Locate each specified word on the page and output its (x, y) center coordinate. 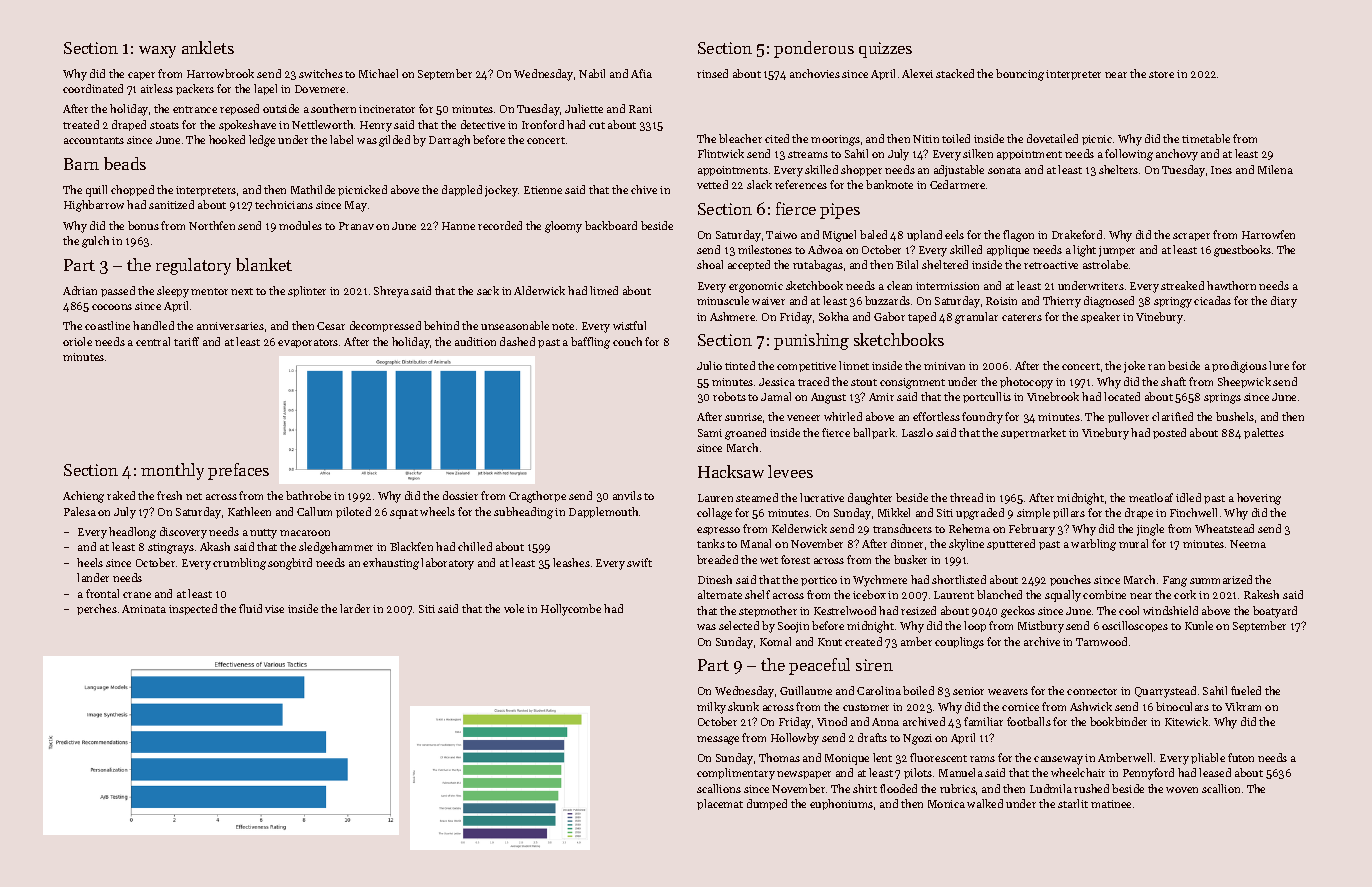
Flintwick (721, 153)
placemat (720, 804)
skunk (743, 706)
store (1161, 74)
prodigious (1239, 367)
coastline (107, 325)
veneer (803, 418)
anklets (208, 47)
